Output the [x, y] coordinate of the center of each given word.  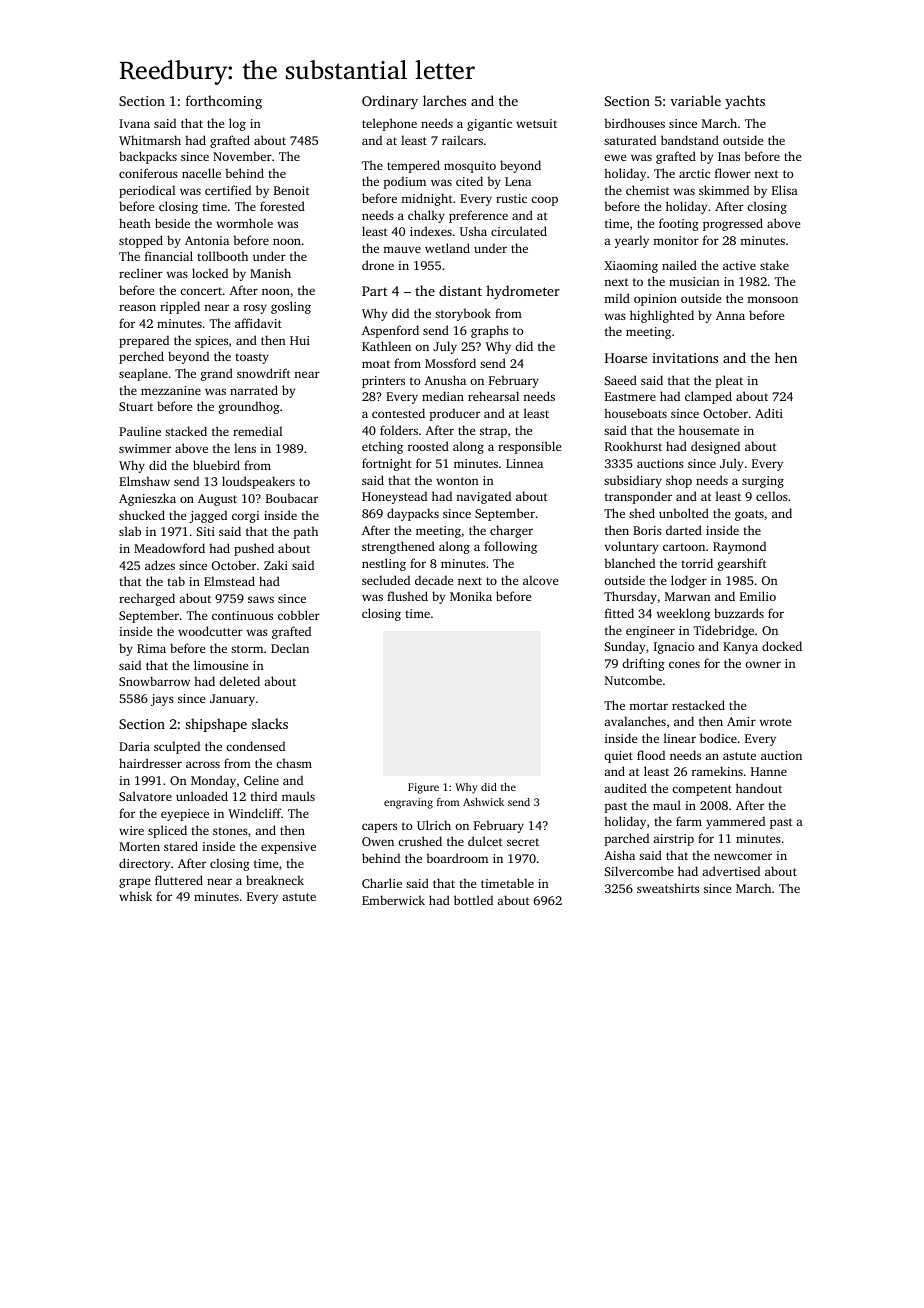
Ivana [134, 123]
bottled [473, 900]
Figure [423, 788]
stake [774, 265]
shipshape [216, 725]
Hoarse [626, 358]
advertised [731, 871]
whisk [135, 896]
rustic [511, 198]
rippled [180, 307]
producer [455, 414]
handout [759, 788]
